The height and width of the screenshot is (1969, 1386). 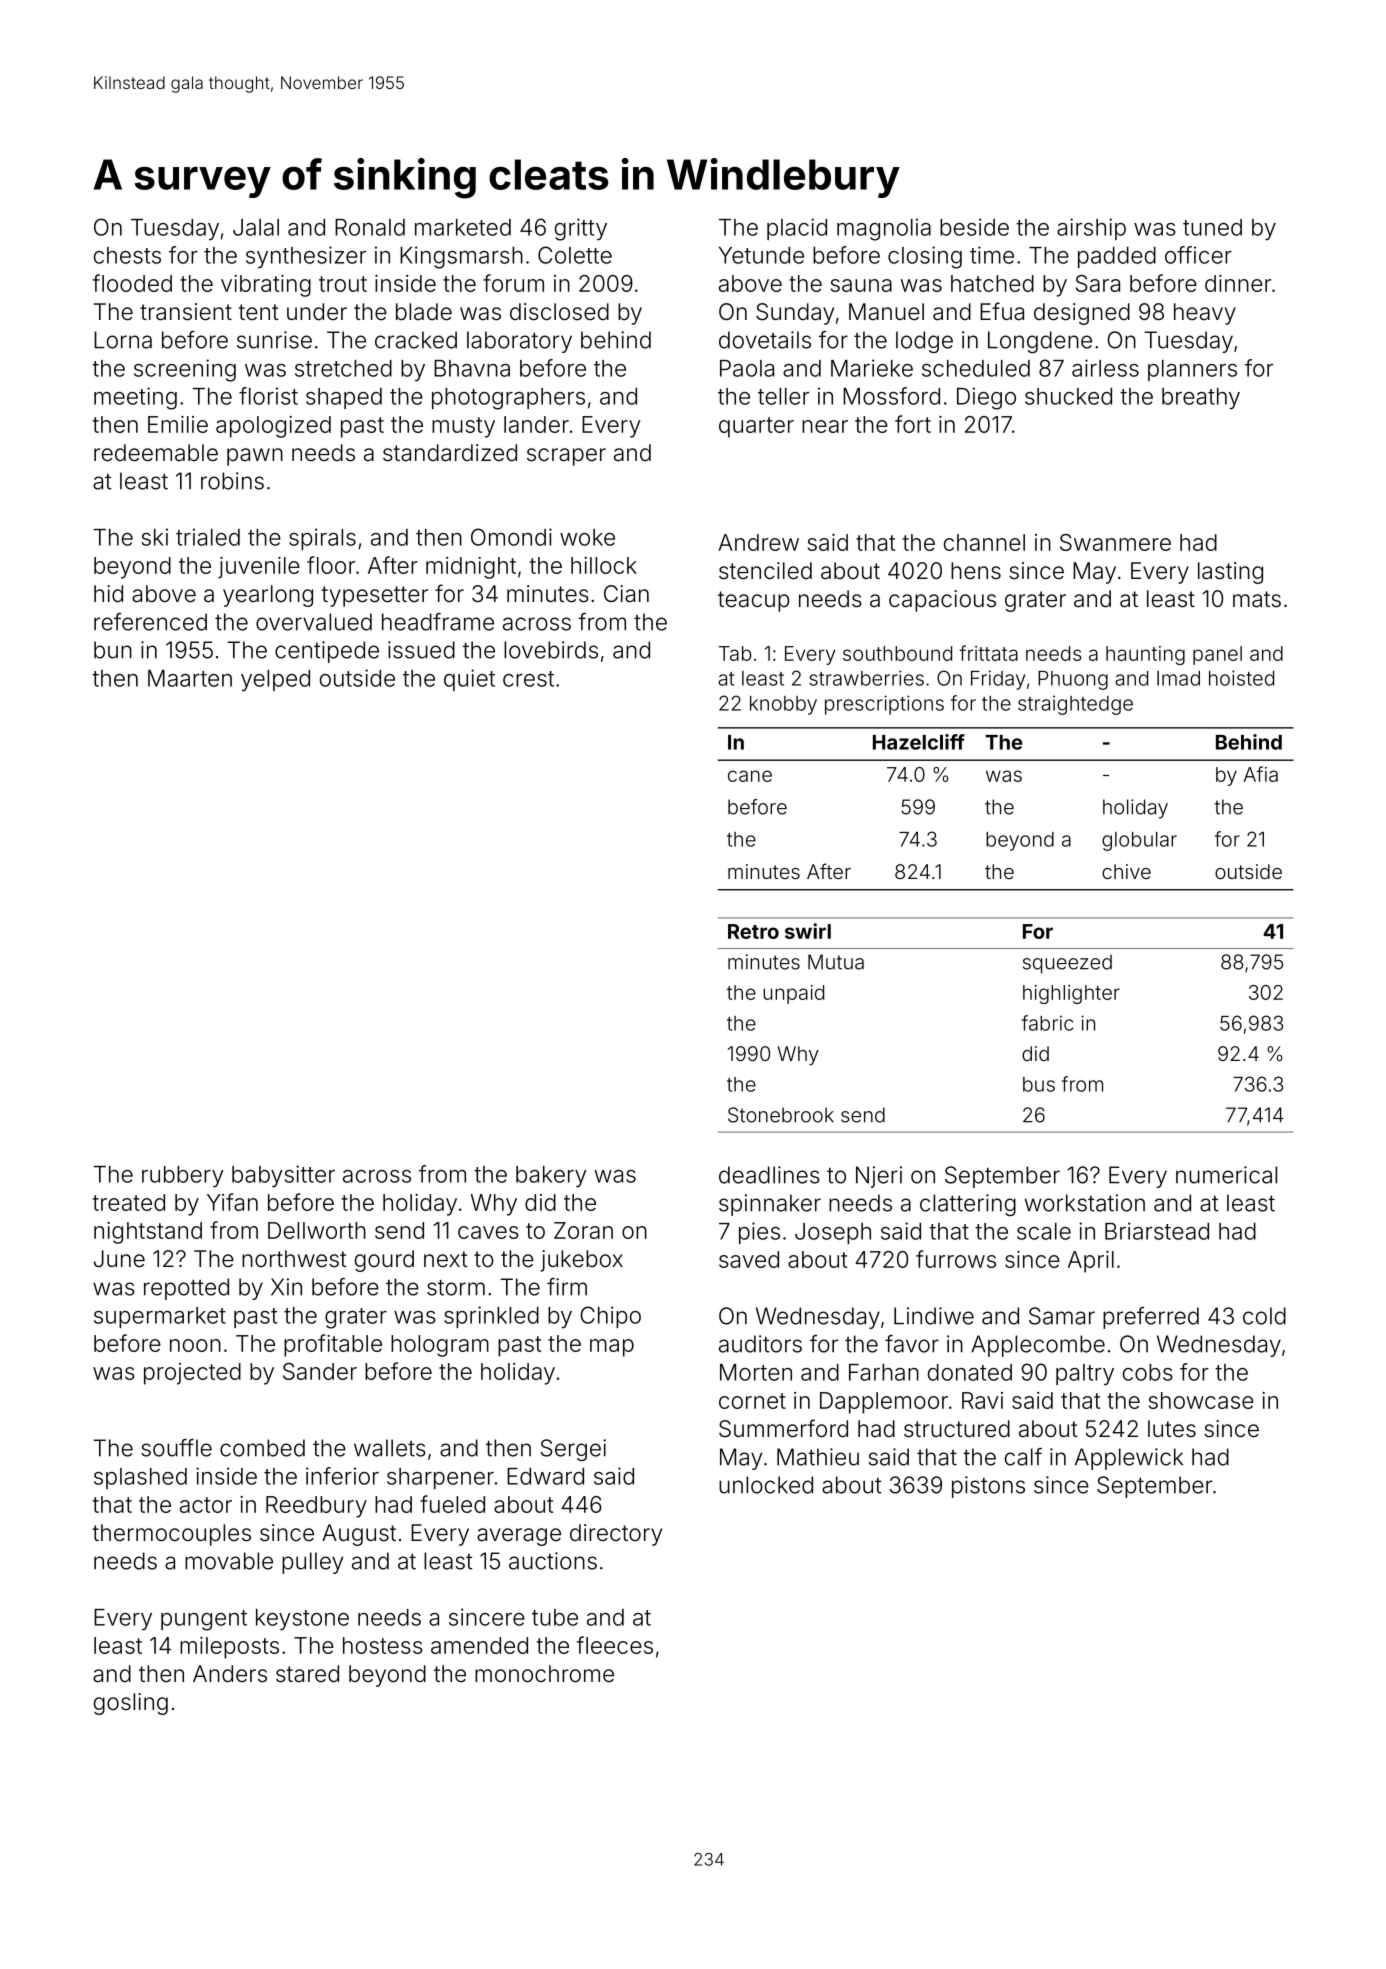 I want to click on lander, so click(x=536, y=424).
